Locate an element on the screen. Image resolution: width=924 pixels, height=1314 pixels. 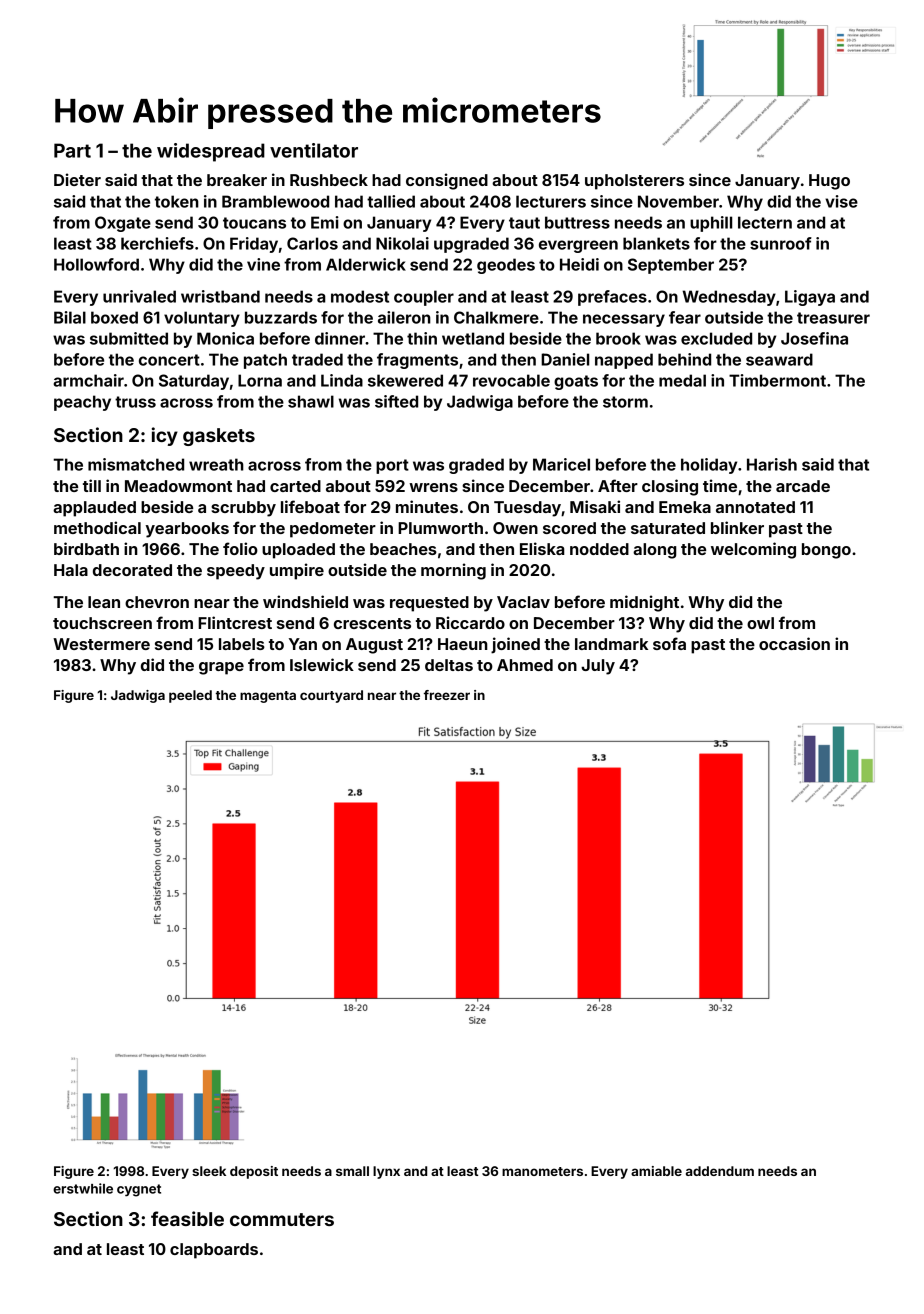
token is located at coordinates (177, 201).
